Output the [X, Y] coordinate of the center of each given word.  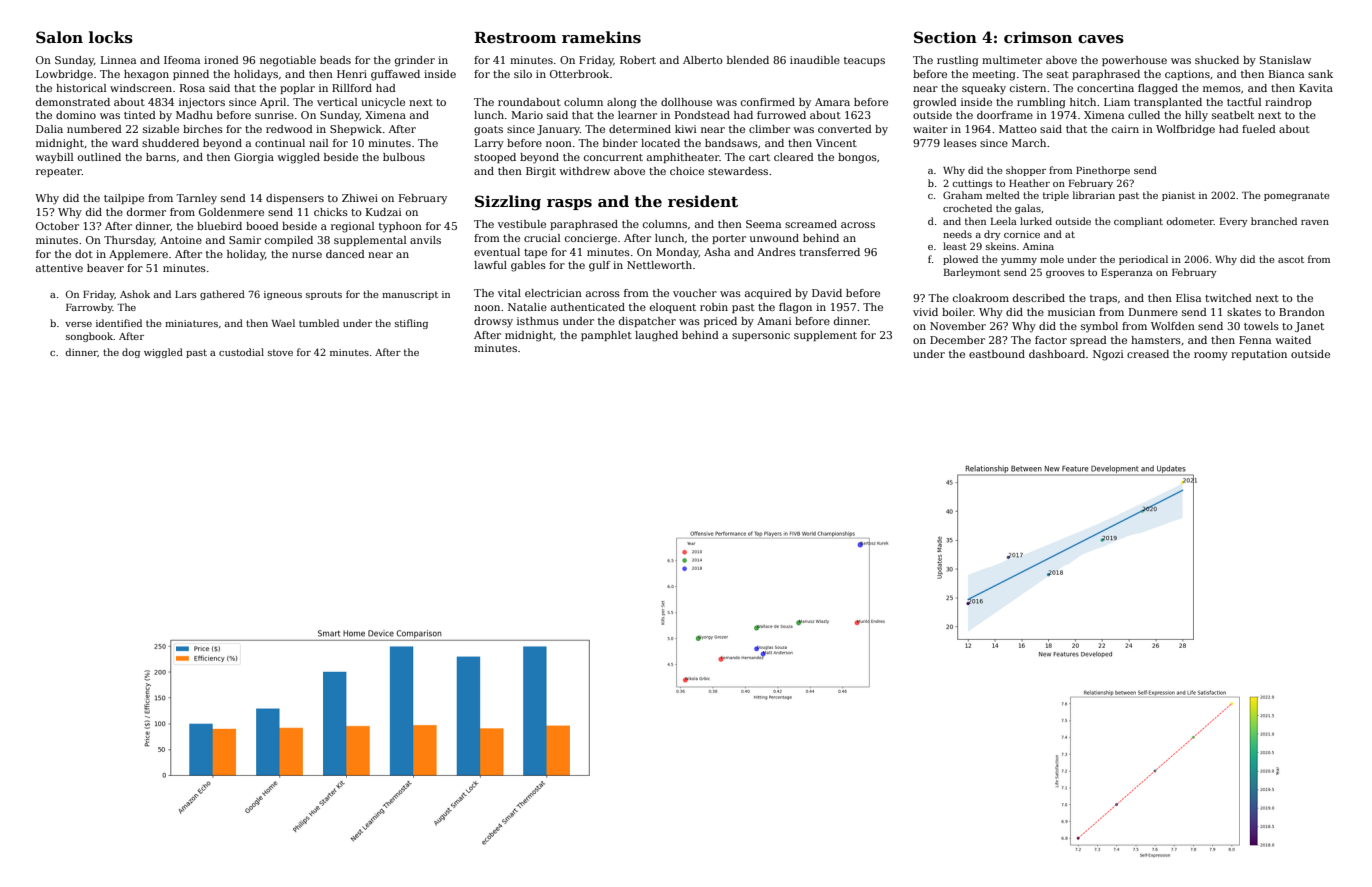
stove [280, 352]
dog [131, 353]
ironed [221, 60]
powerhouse [1134, 61]
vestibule [522, 224]
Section [945, 37]
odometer [1190, 221]
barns [161, 157]
